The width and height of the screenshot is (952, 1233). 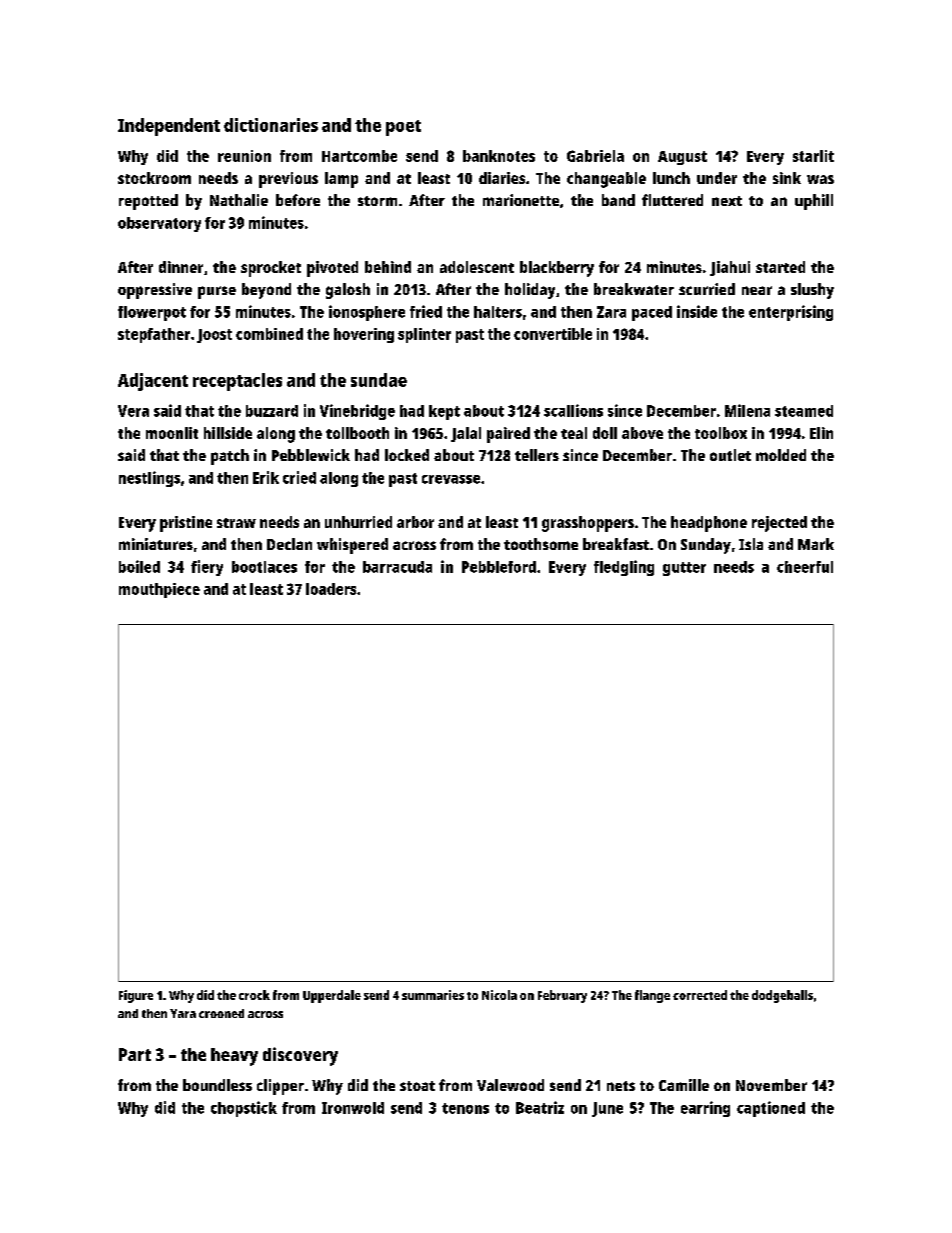 What do you see at coordinates (149, 479) in the screenshot?
I see `nestlings` at bounding box center [149, 479].
